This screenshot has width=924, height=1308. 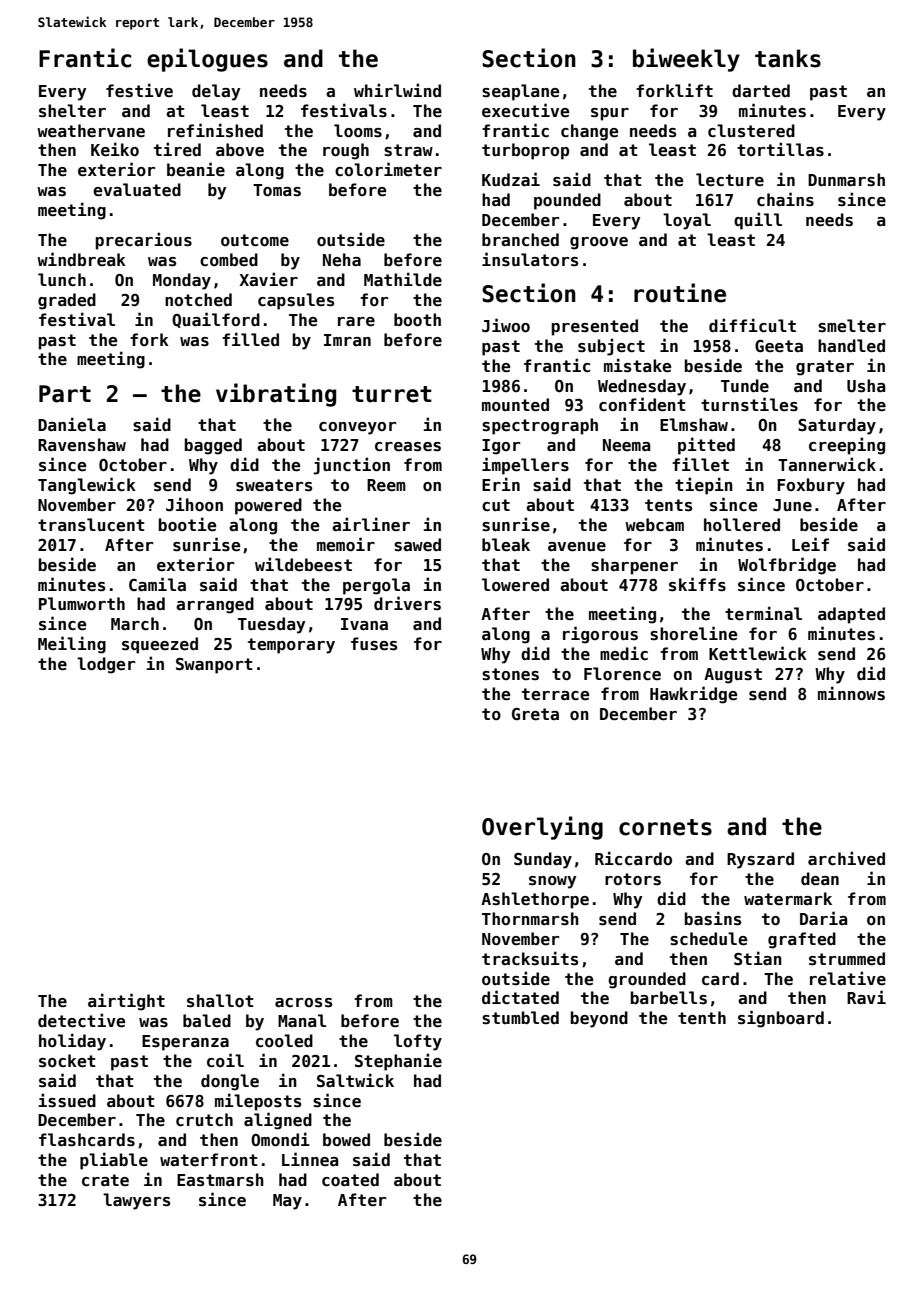 I want to click on May, so click(x=287, y=1202).
